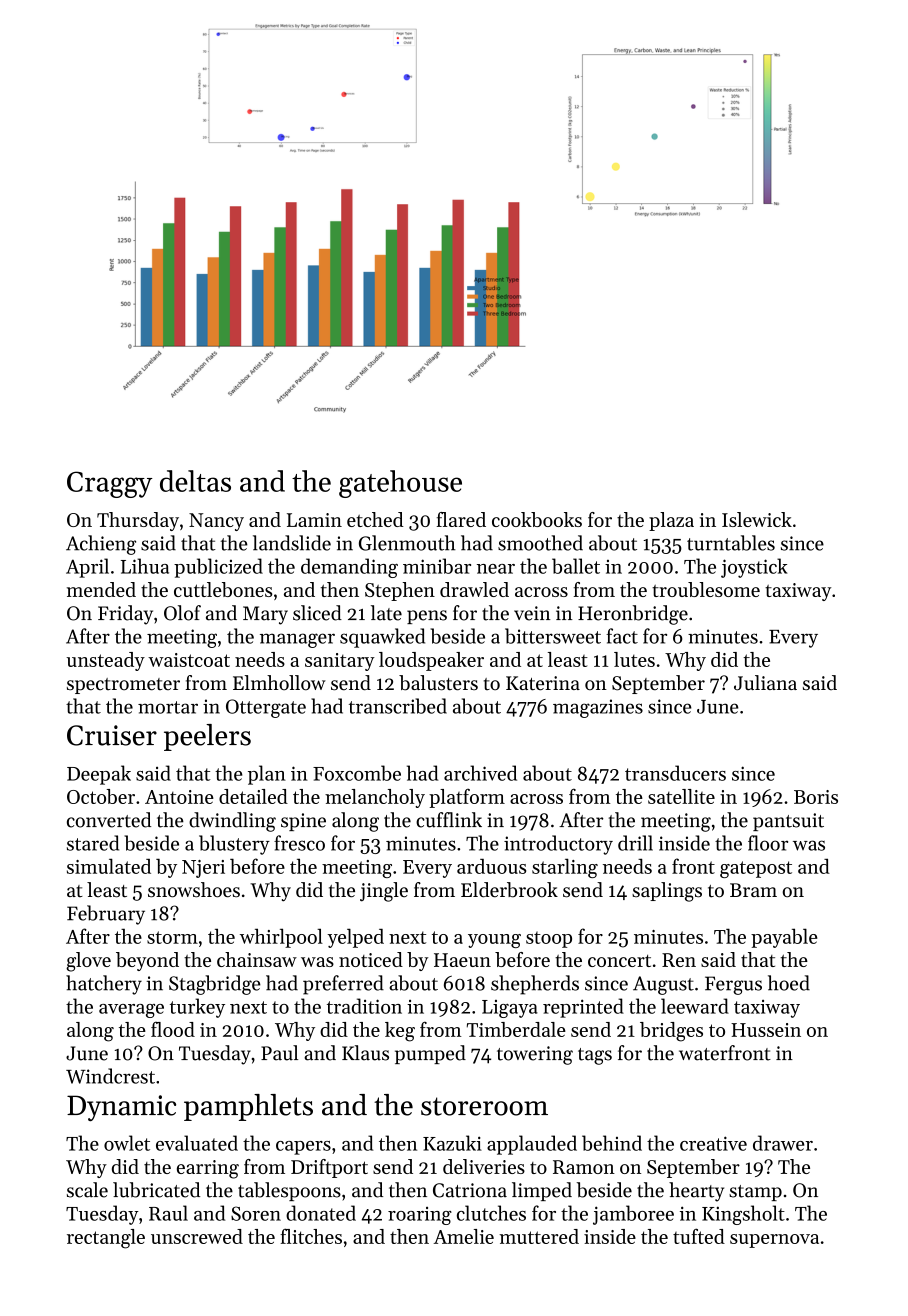 This screenshot has width=908, height=1316. I want to click on transducers, so click(675, 773).
